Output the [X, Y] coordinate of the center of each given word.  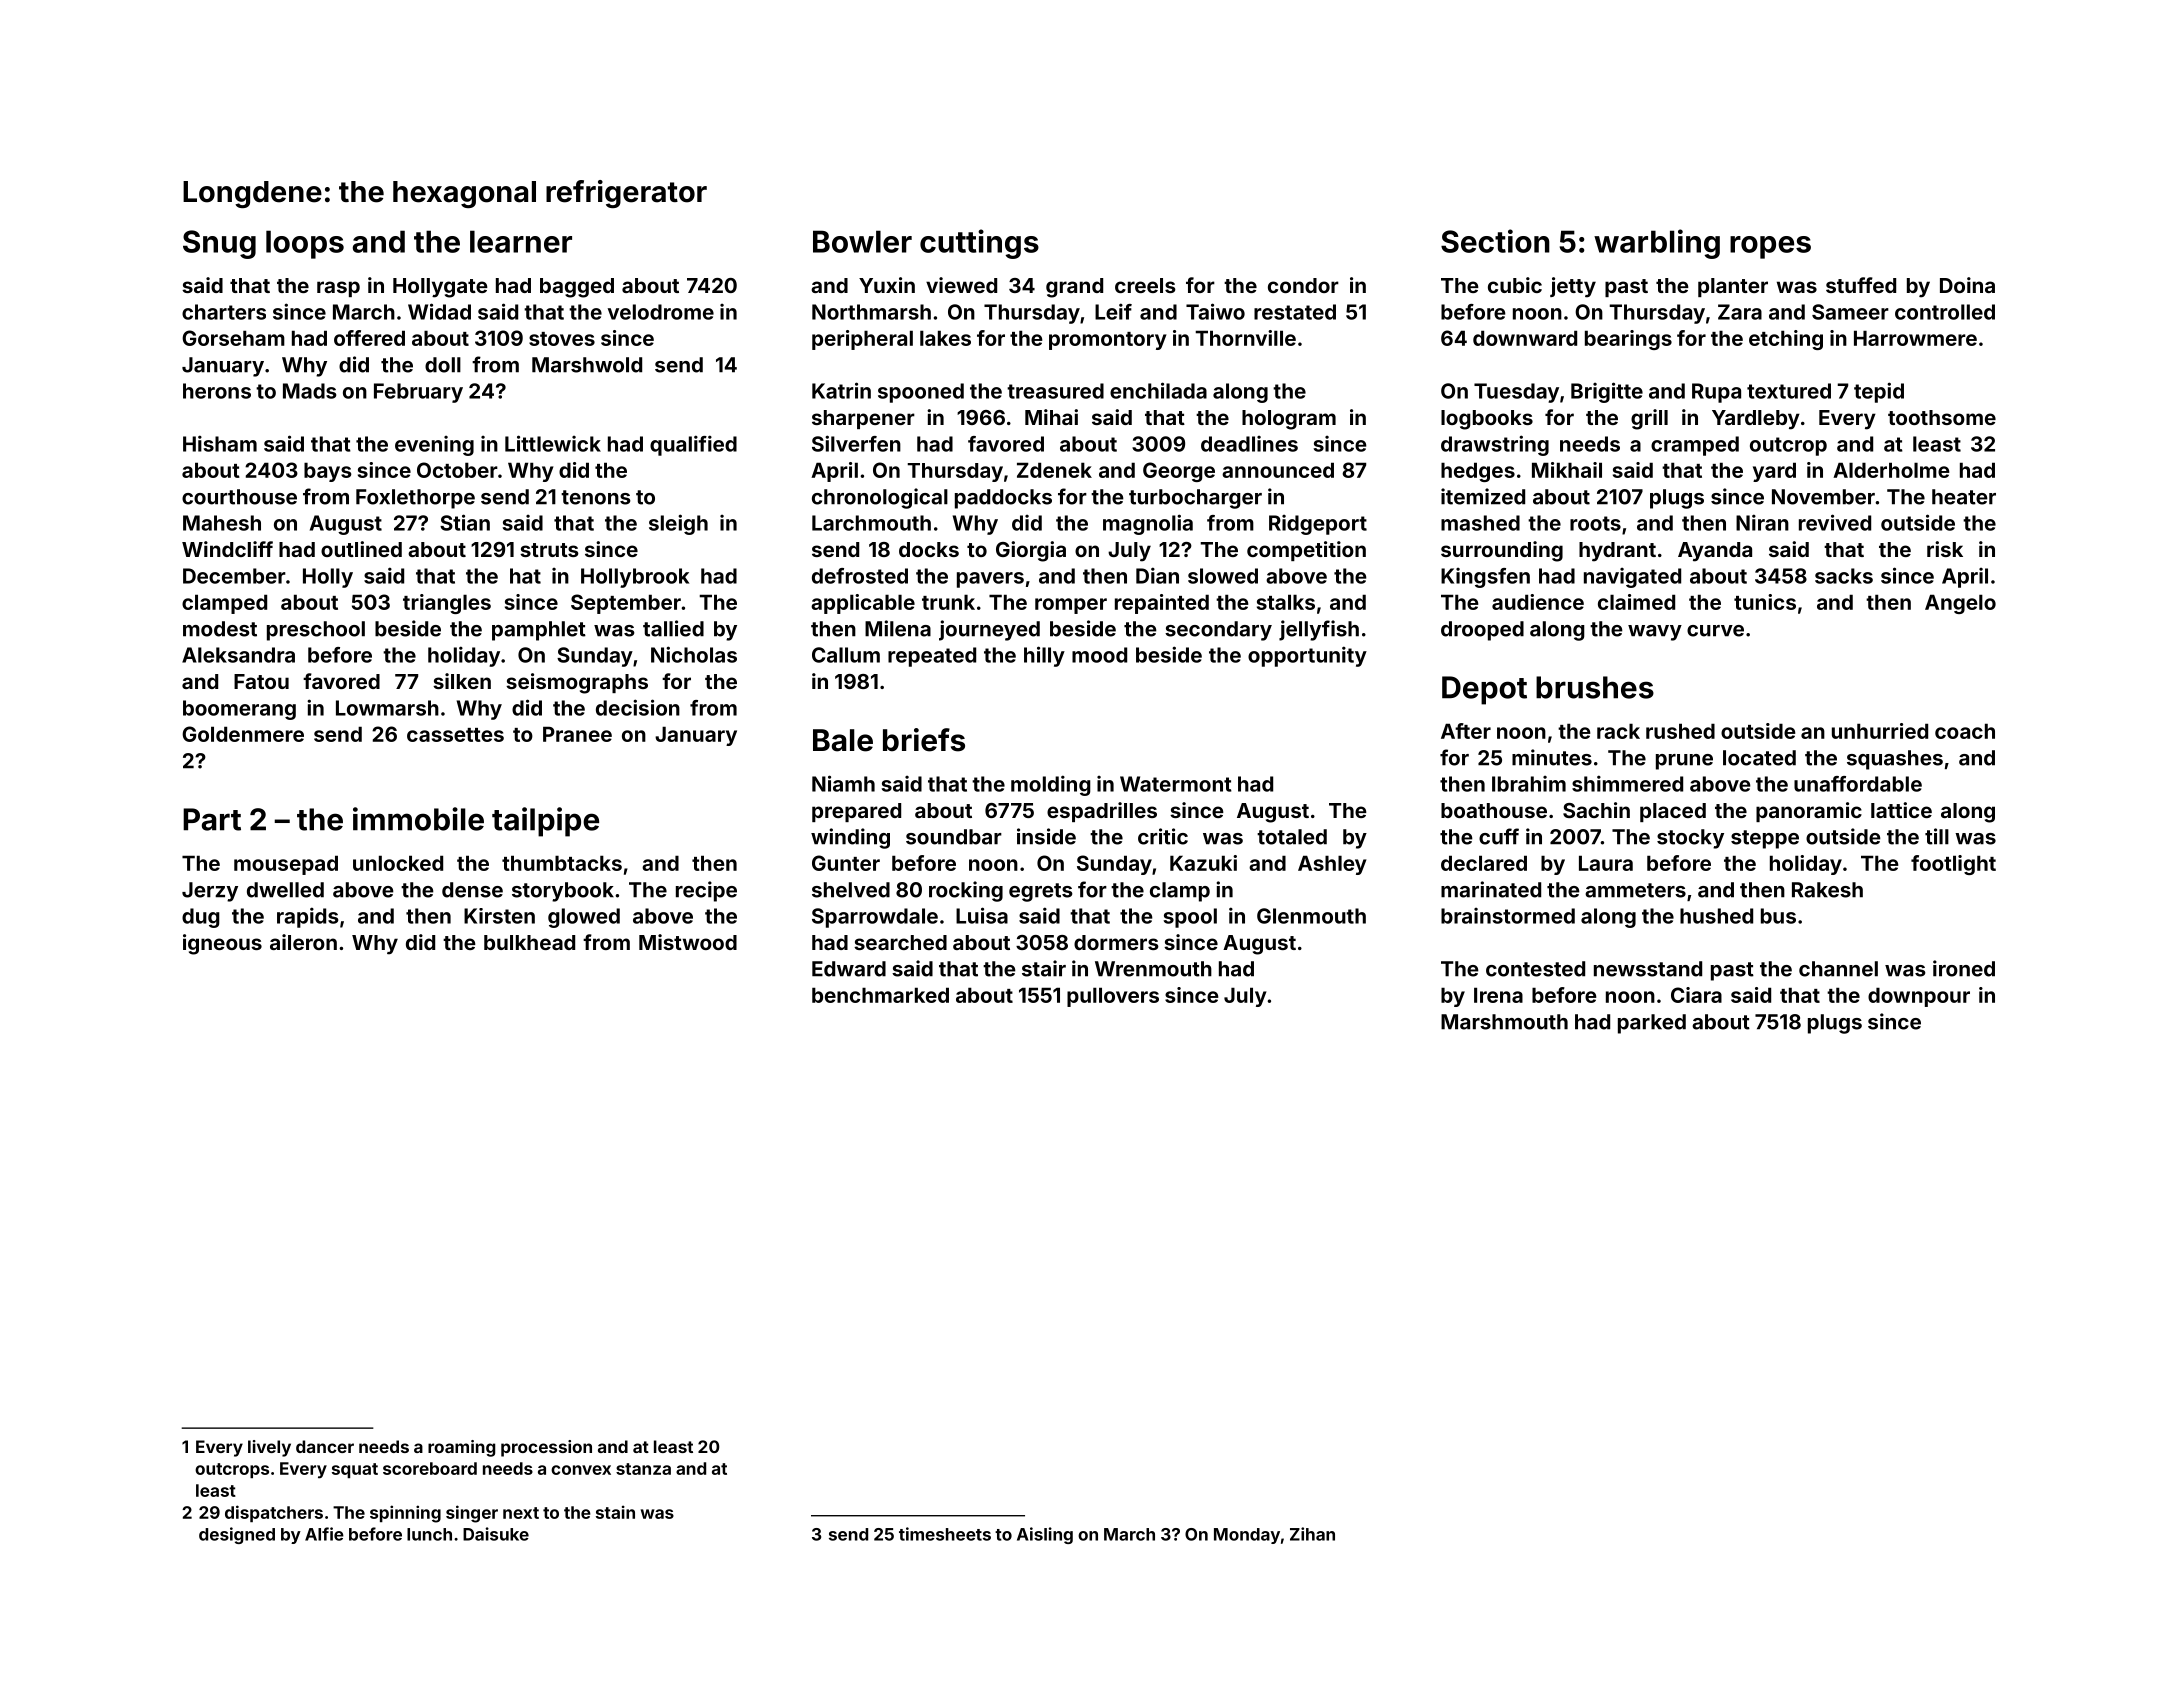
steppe [1765, 839]
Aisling [1045, 1535]
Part [212, 819]
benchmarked [880, 995]
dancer [325, 1446]
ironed [1964, 968]
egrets [1041, 892]
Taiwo [1215, 311]
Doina [1967, 285]
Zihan [1312, 1534]
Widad [439, 311]
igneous [222, 944]
